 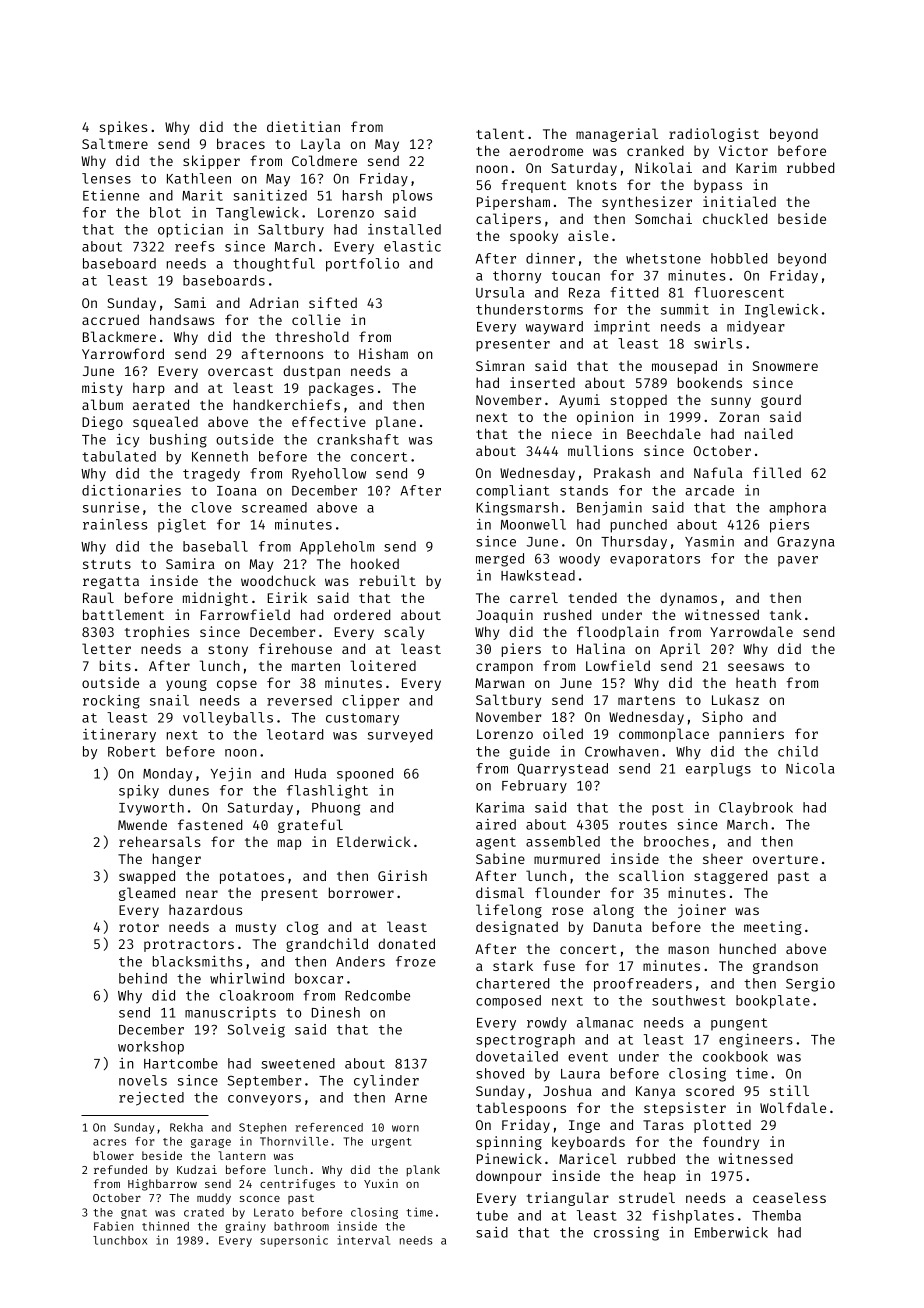 I want to click on overture, so click(x=785, y=859).
